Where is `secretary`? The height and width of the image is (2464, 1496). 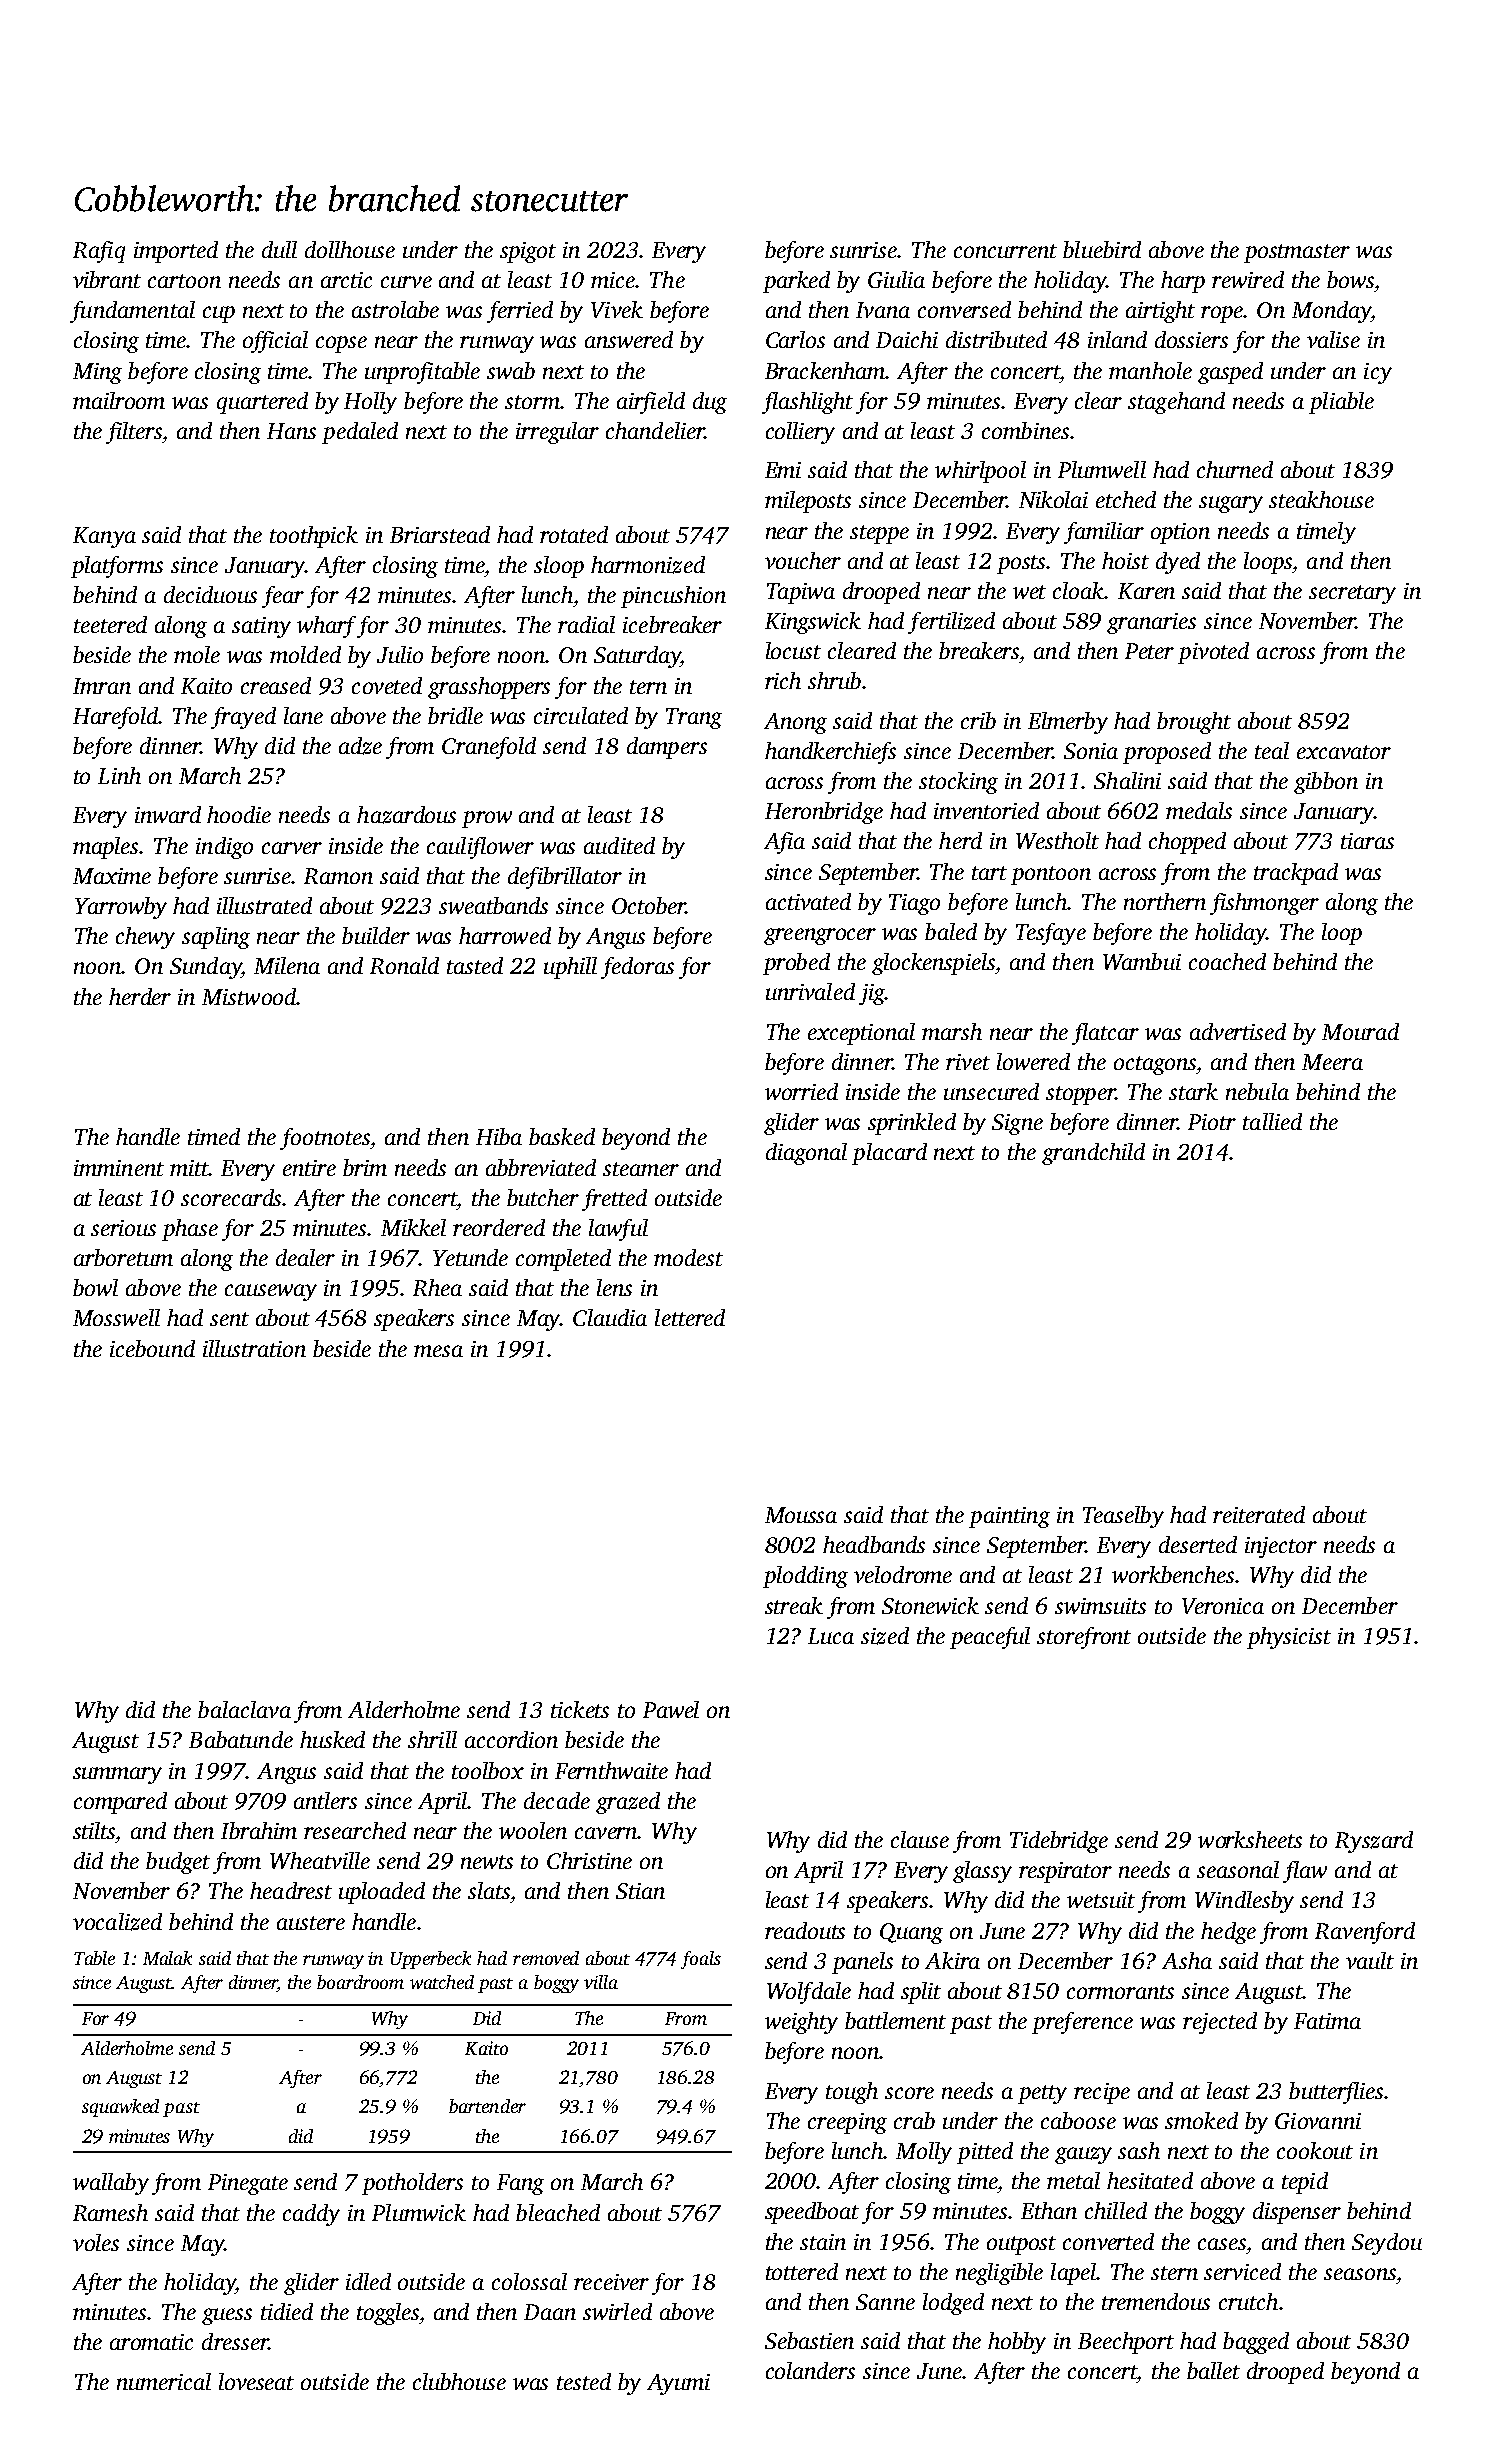
secretary is located at coordinates (1352, 594).
